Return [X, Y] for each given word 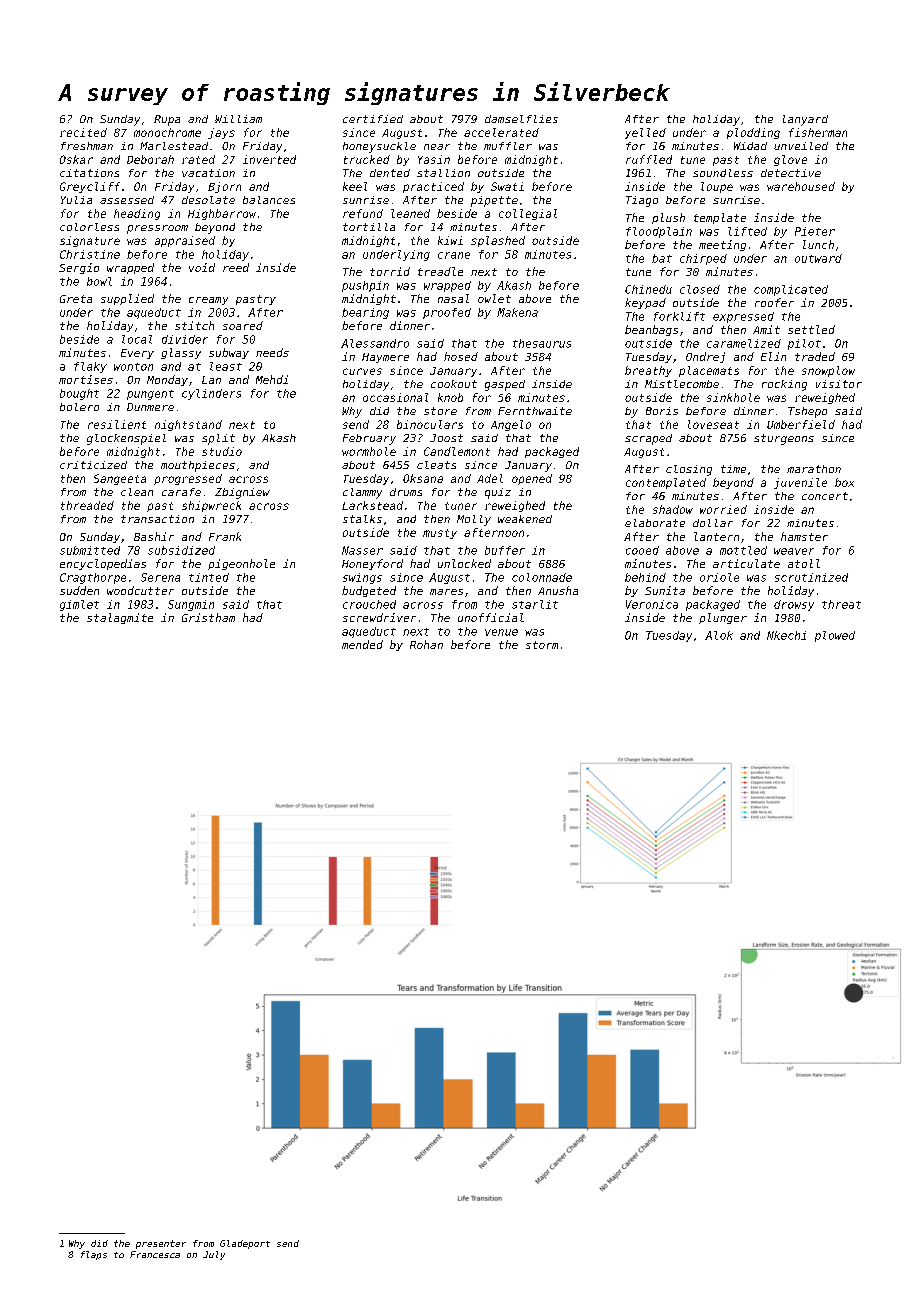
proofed [447, 313]
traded [815, 356]
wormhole [369, 451]
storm [542, 645]
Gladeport [245, 1244]
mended [362, 644]
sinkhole [733, 397]
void [202, 267]
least [226, 366]
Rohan [426, 644]
